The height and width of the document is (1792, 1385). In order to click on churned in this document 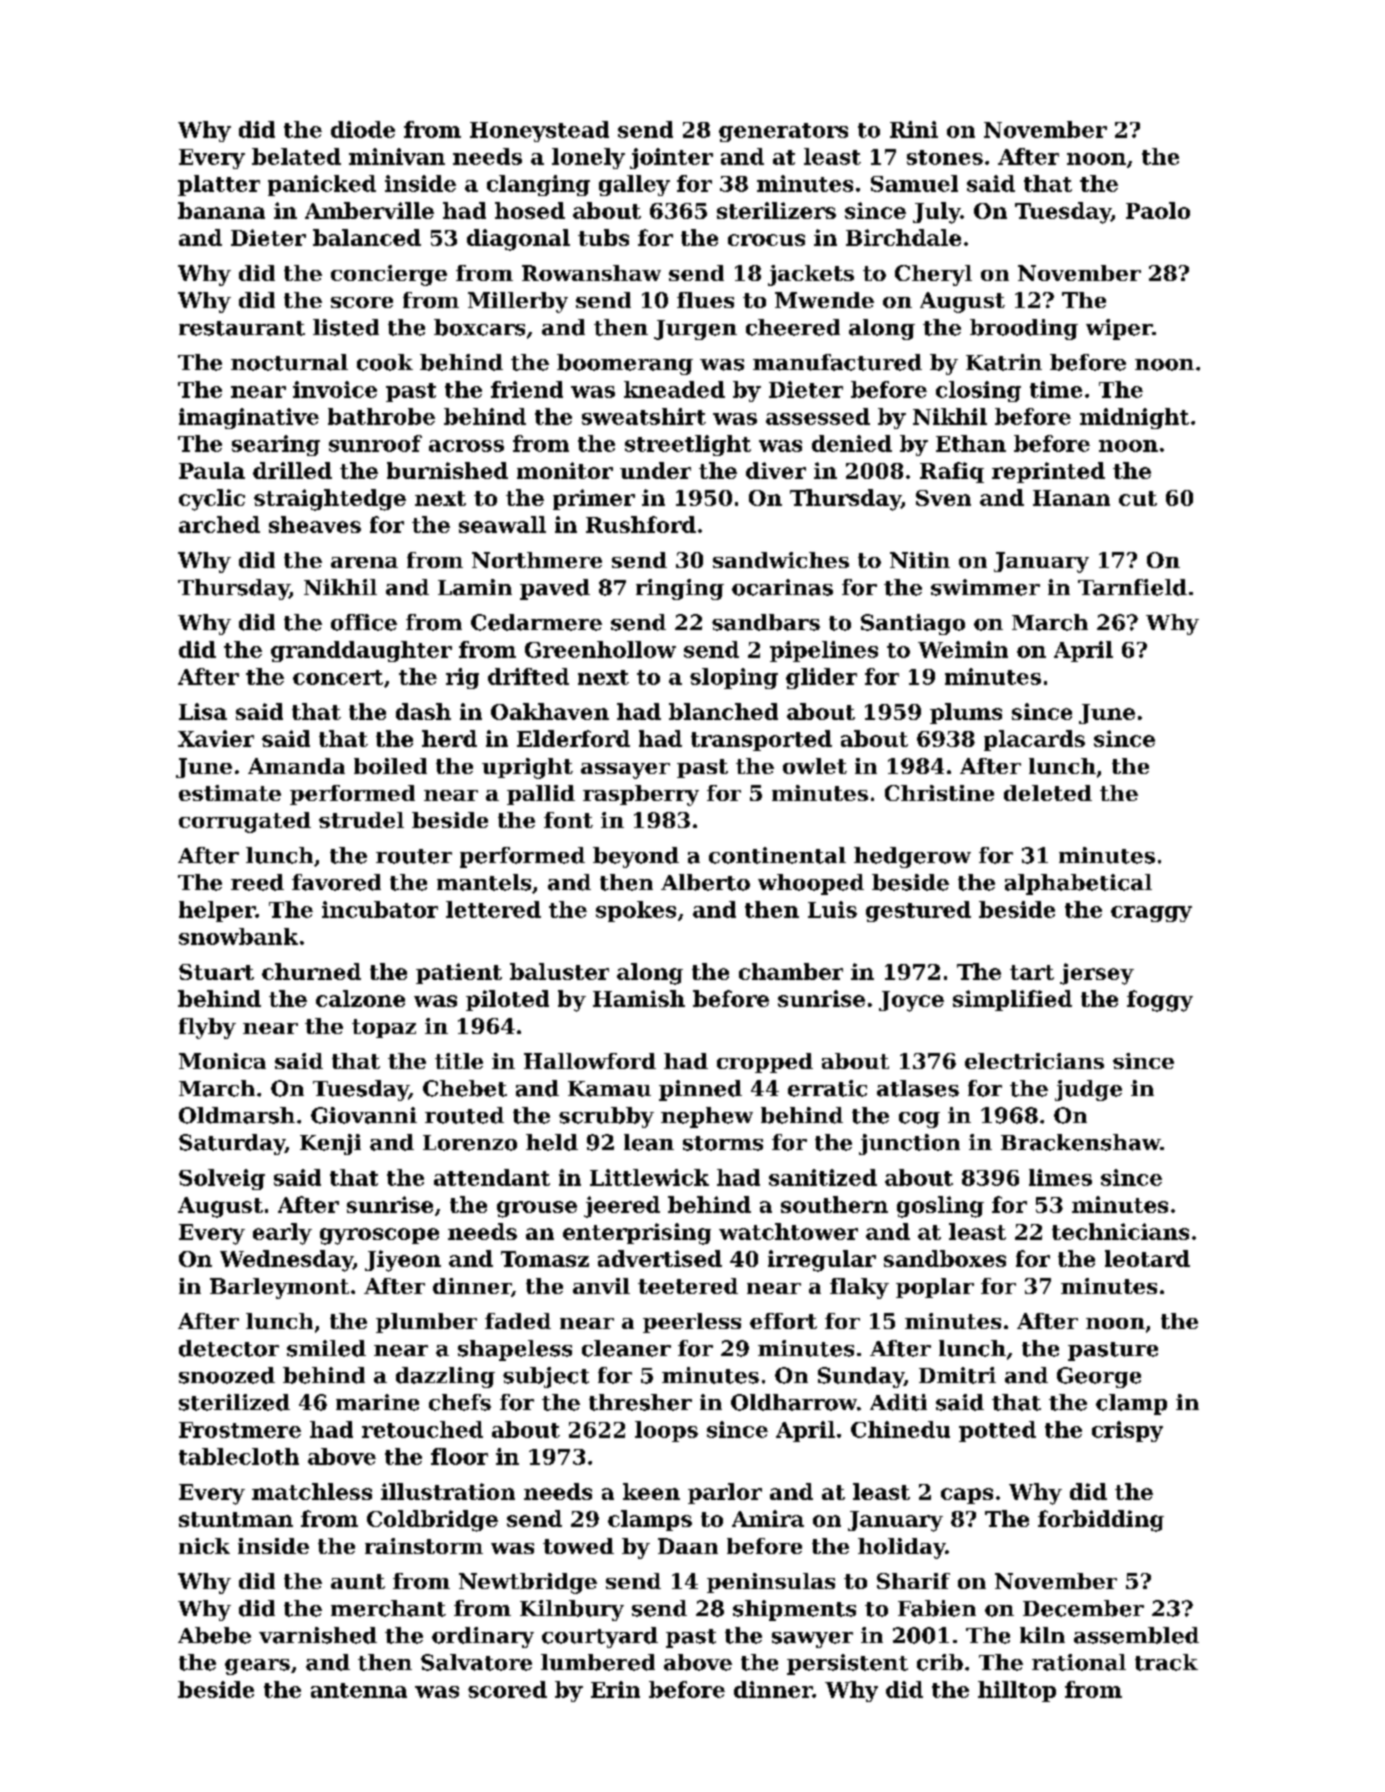, I will do `click(311, 971)`.
